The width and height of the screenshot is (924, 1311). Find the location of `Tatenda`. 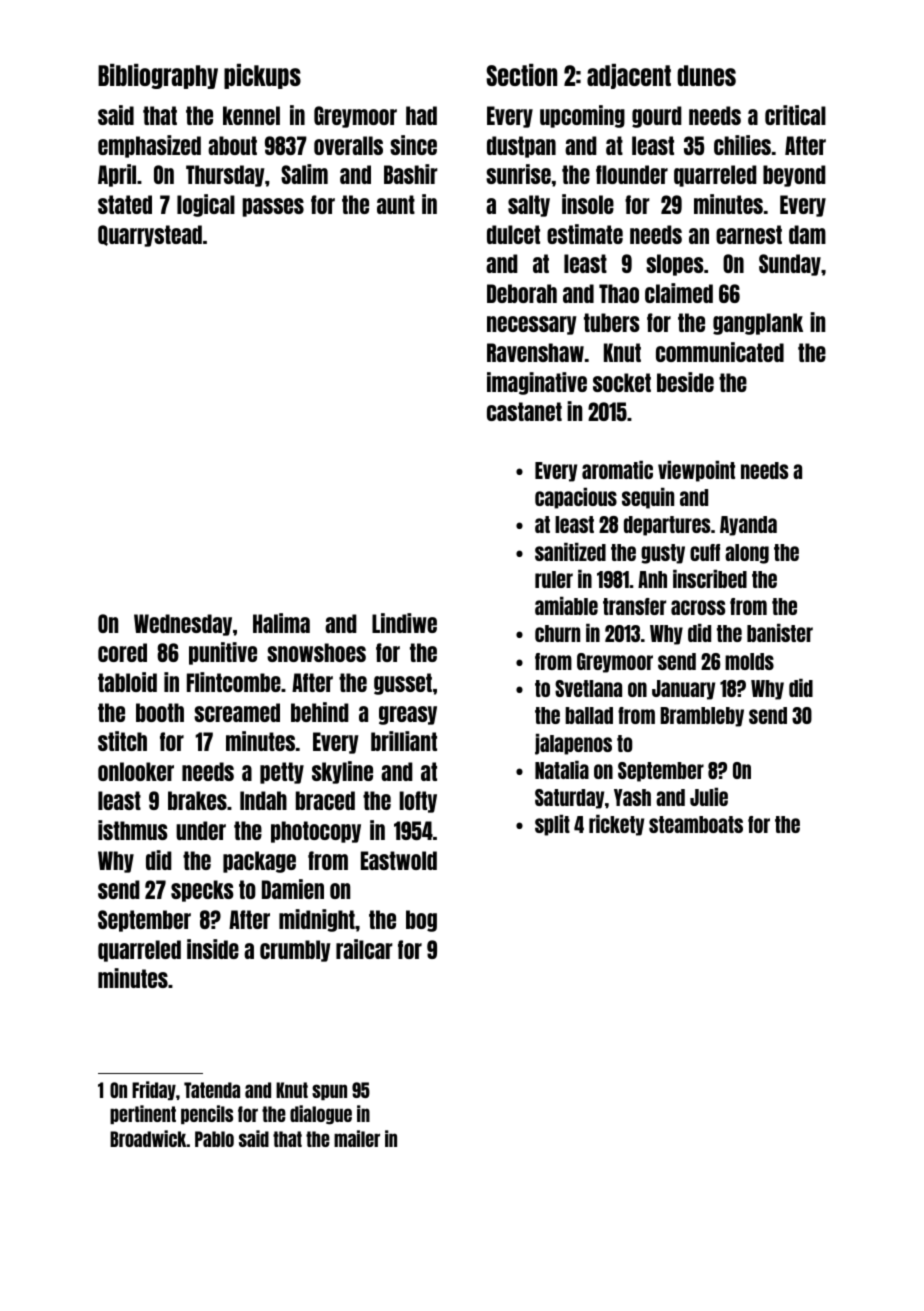

Tatenda is located at coordinates (212, 1090).
